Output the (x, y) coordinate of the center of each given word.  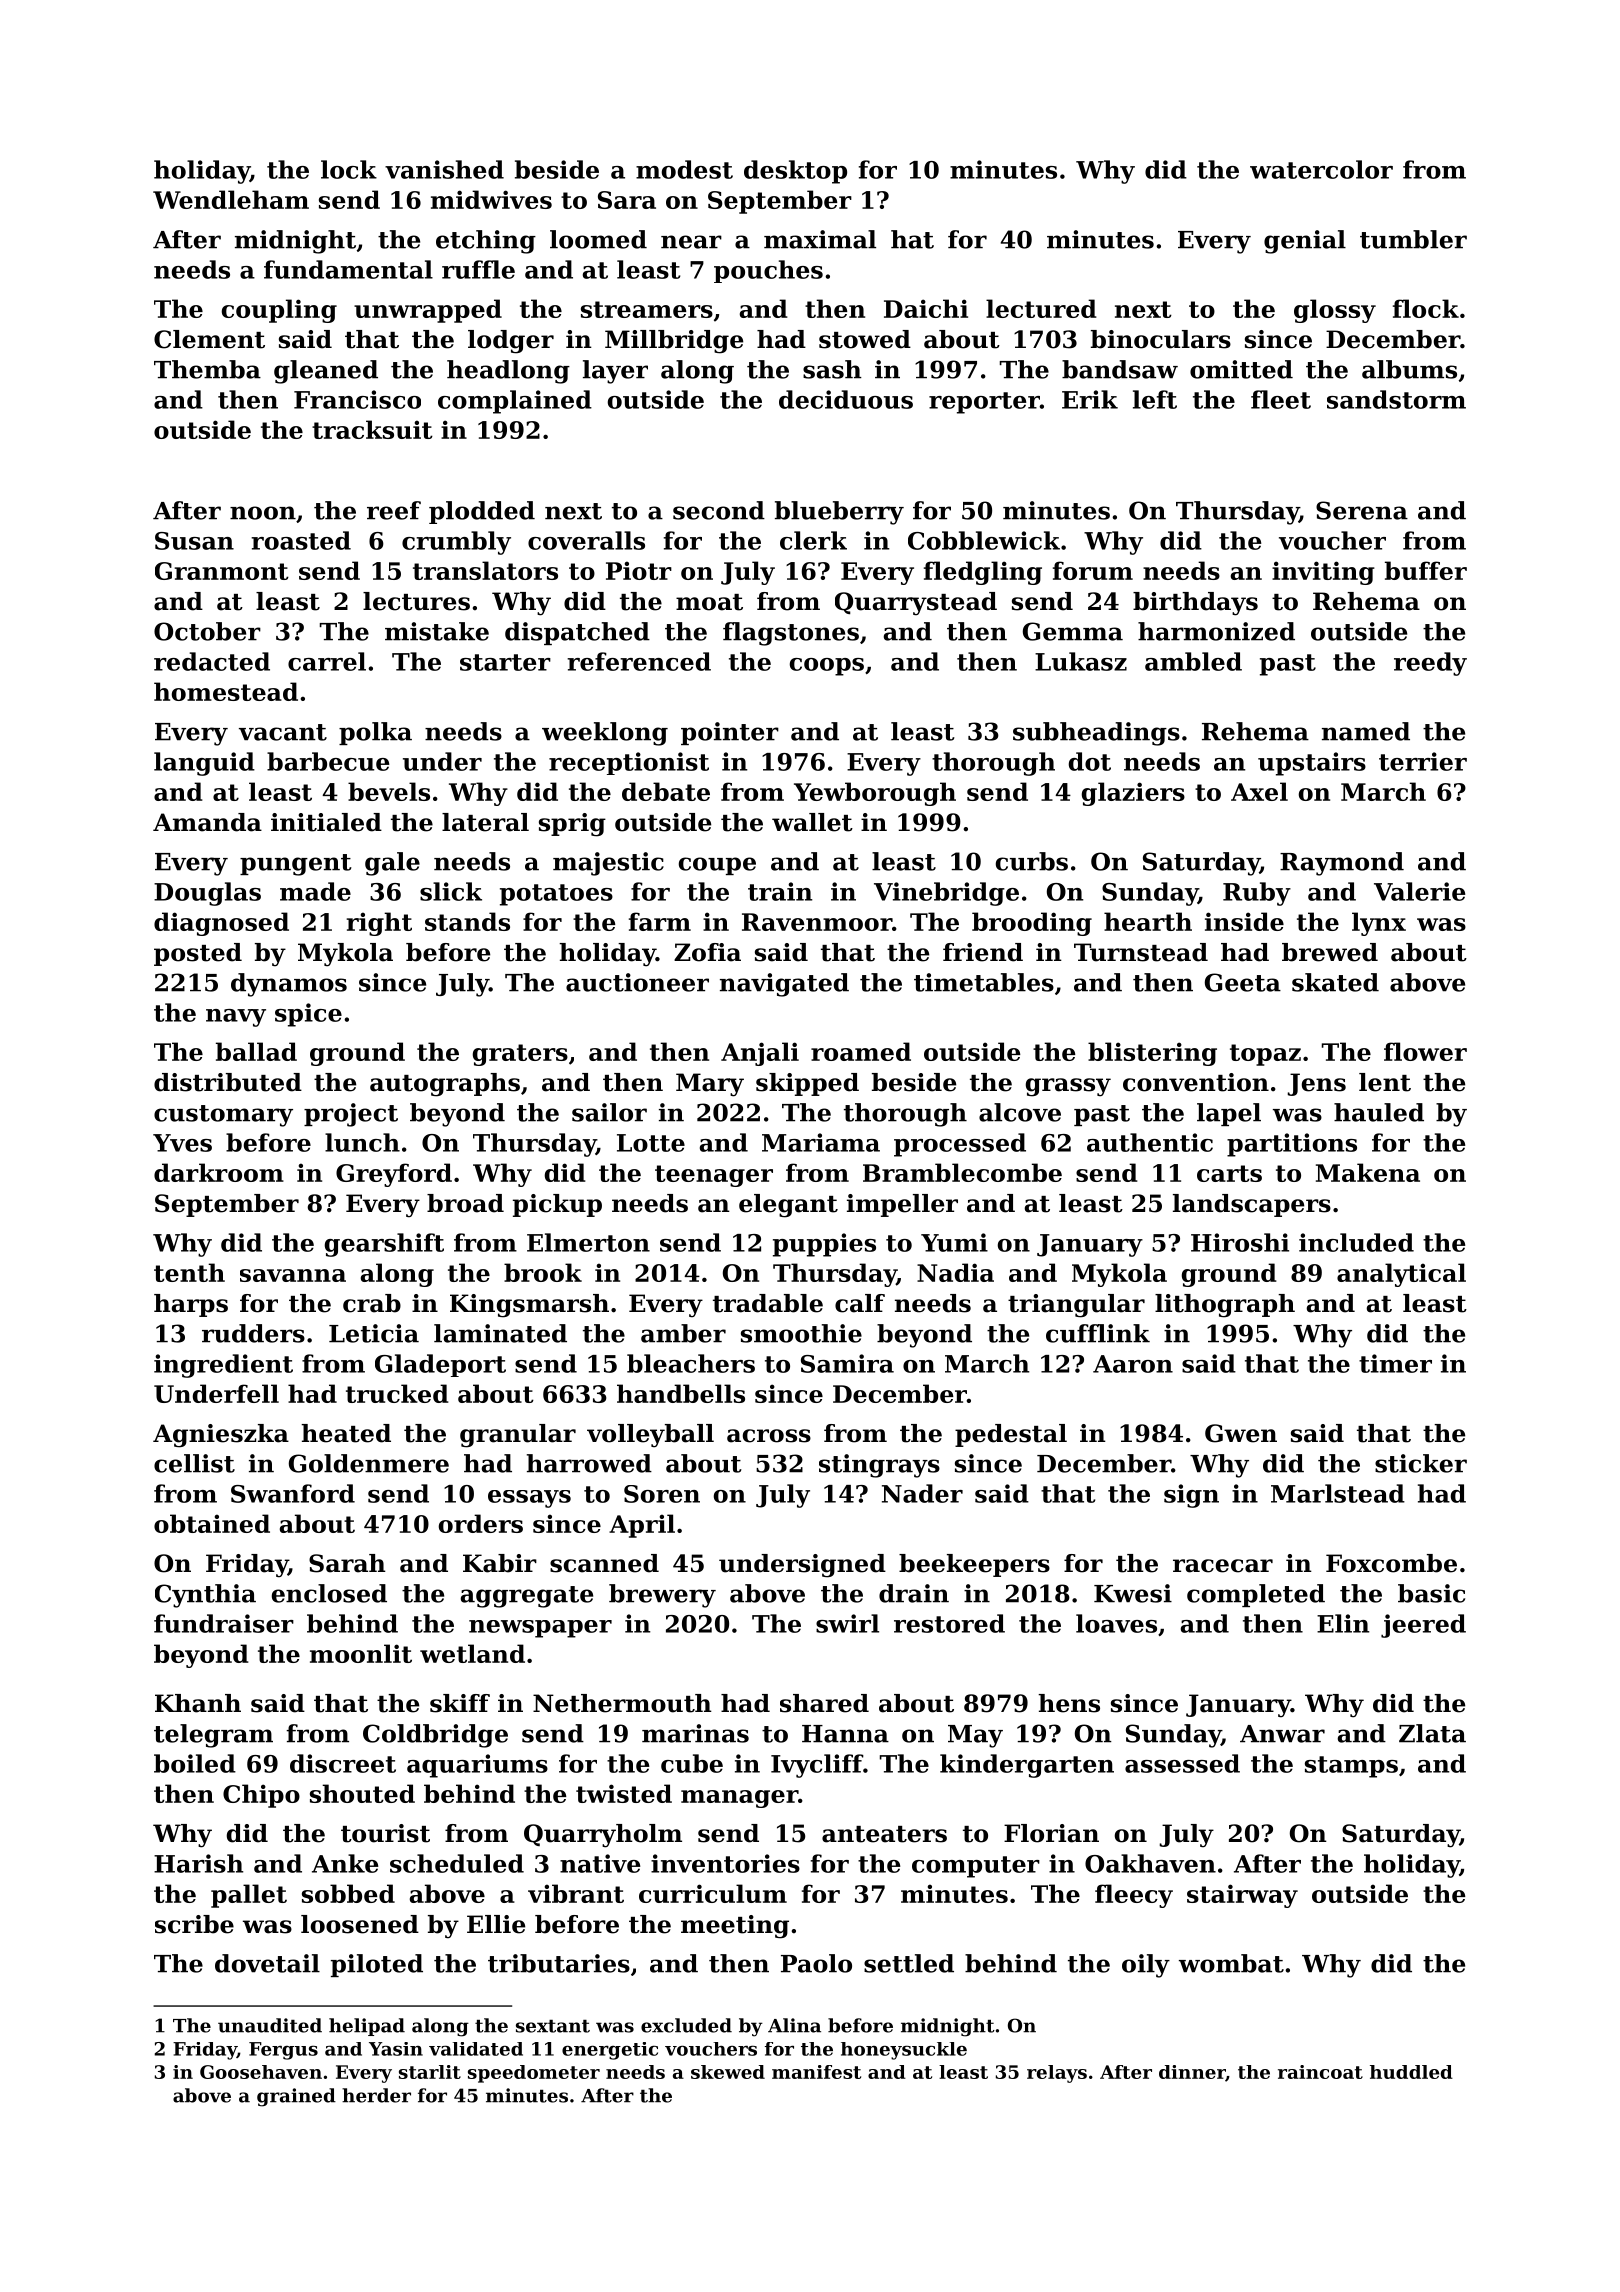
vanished (444, 169)
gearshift (384, 1245)
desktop (795, 172)
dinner (1192, 2073)
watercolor (1321, 169)
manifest (816, 2072)
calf (860, 1303)
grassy (1068, 1087)
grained (296, 2097)
